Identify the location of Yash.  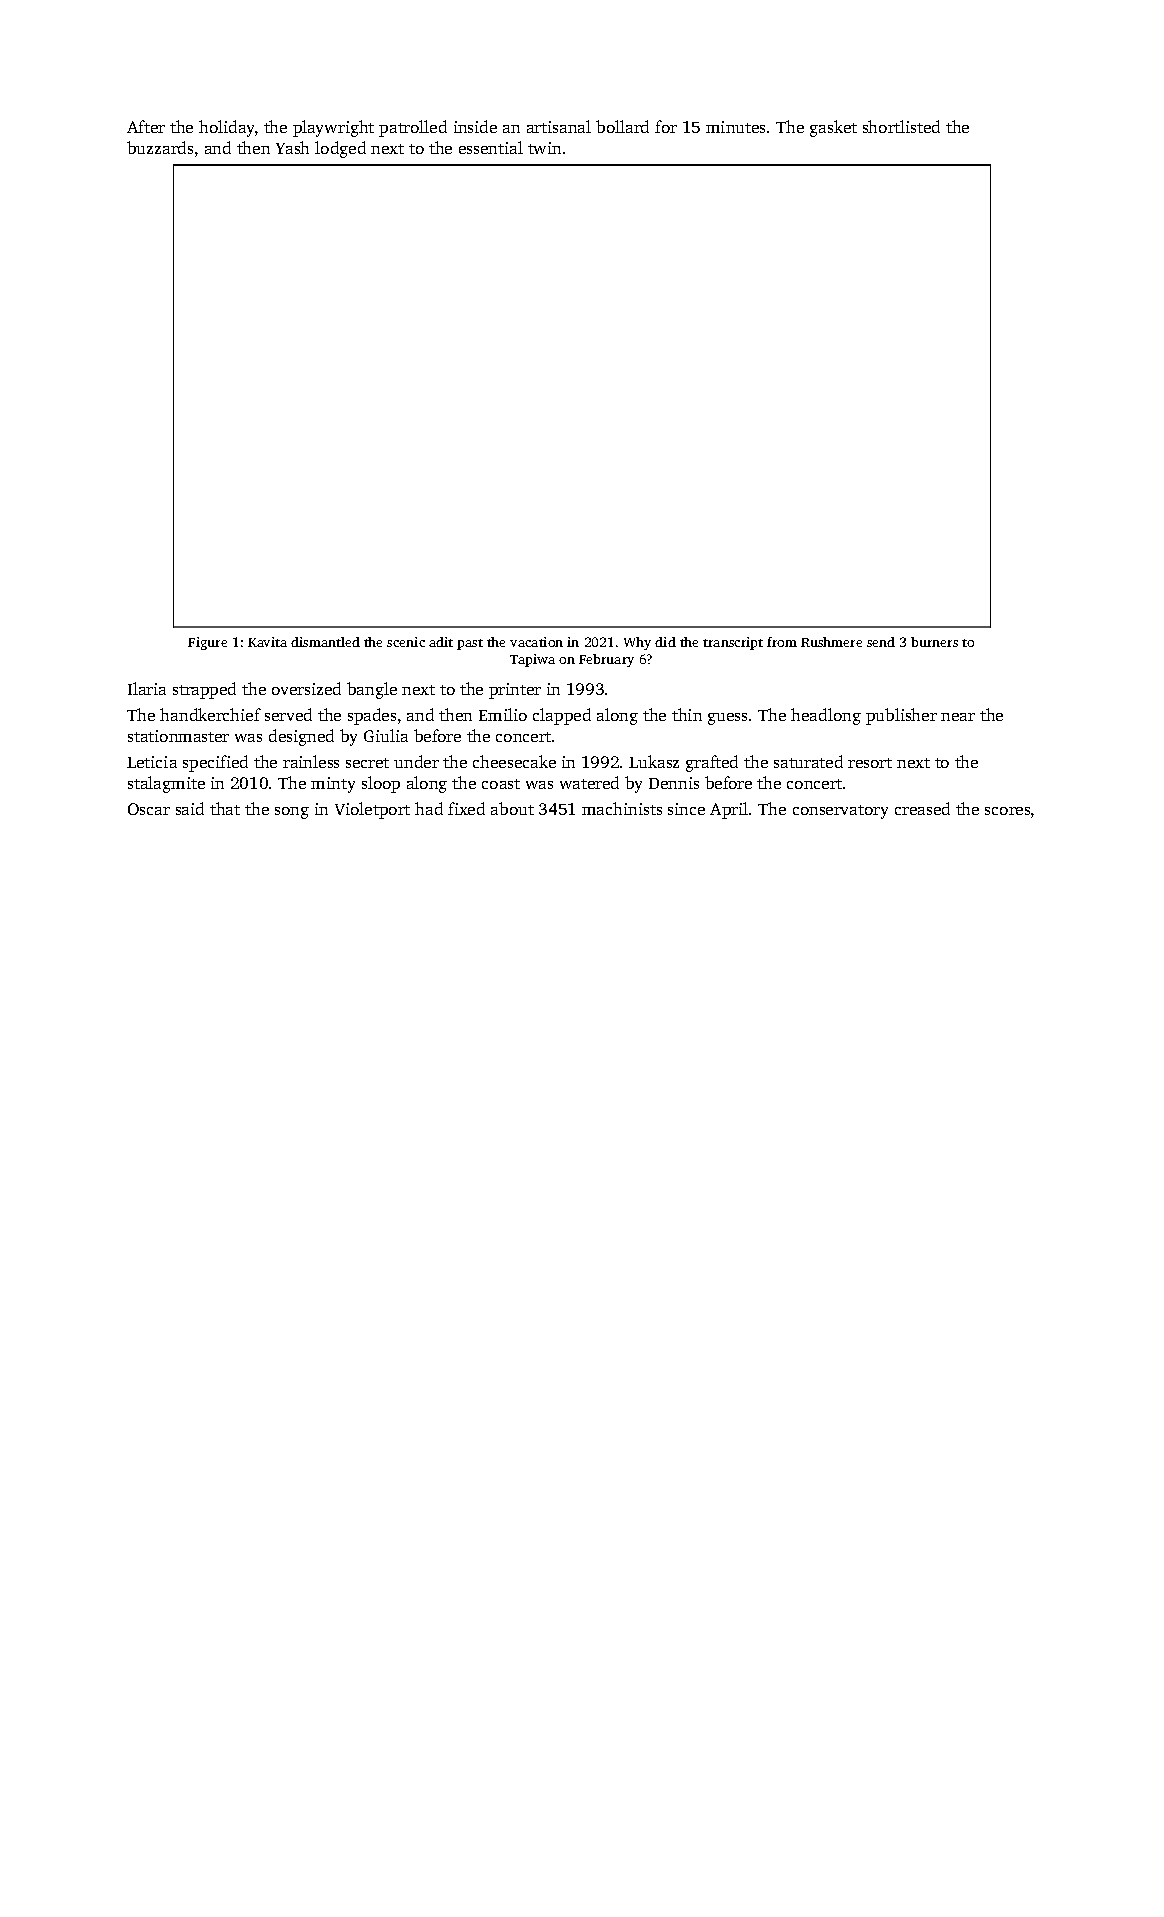
(292, 147).
